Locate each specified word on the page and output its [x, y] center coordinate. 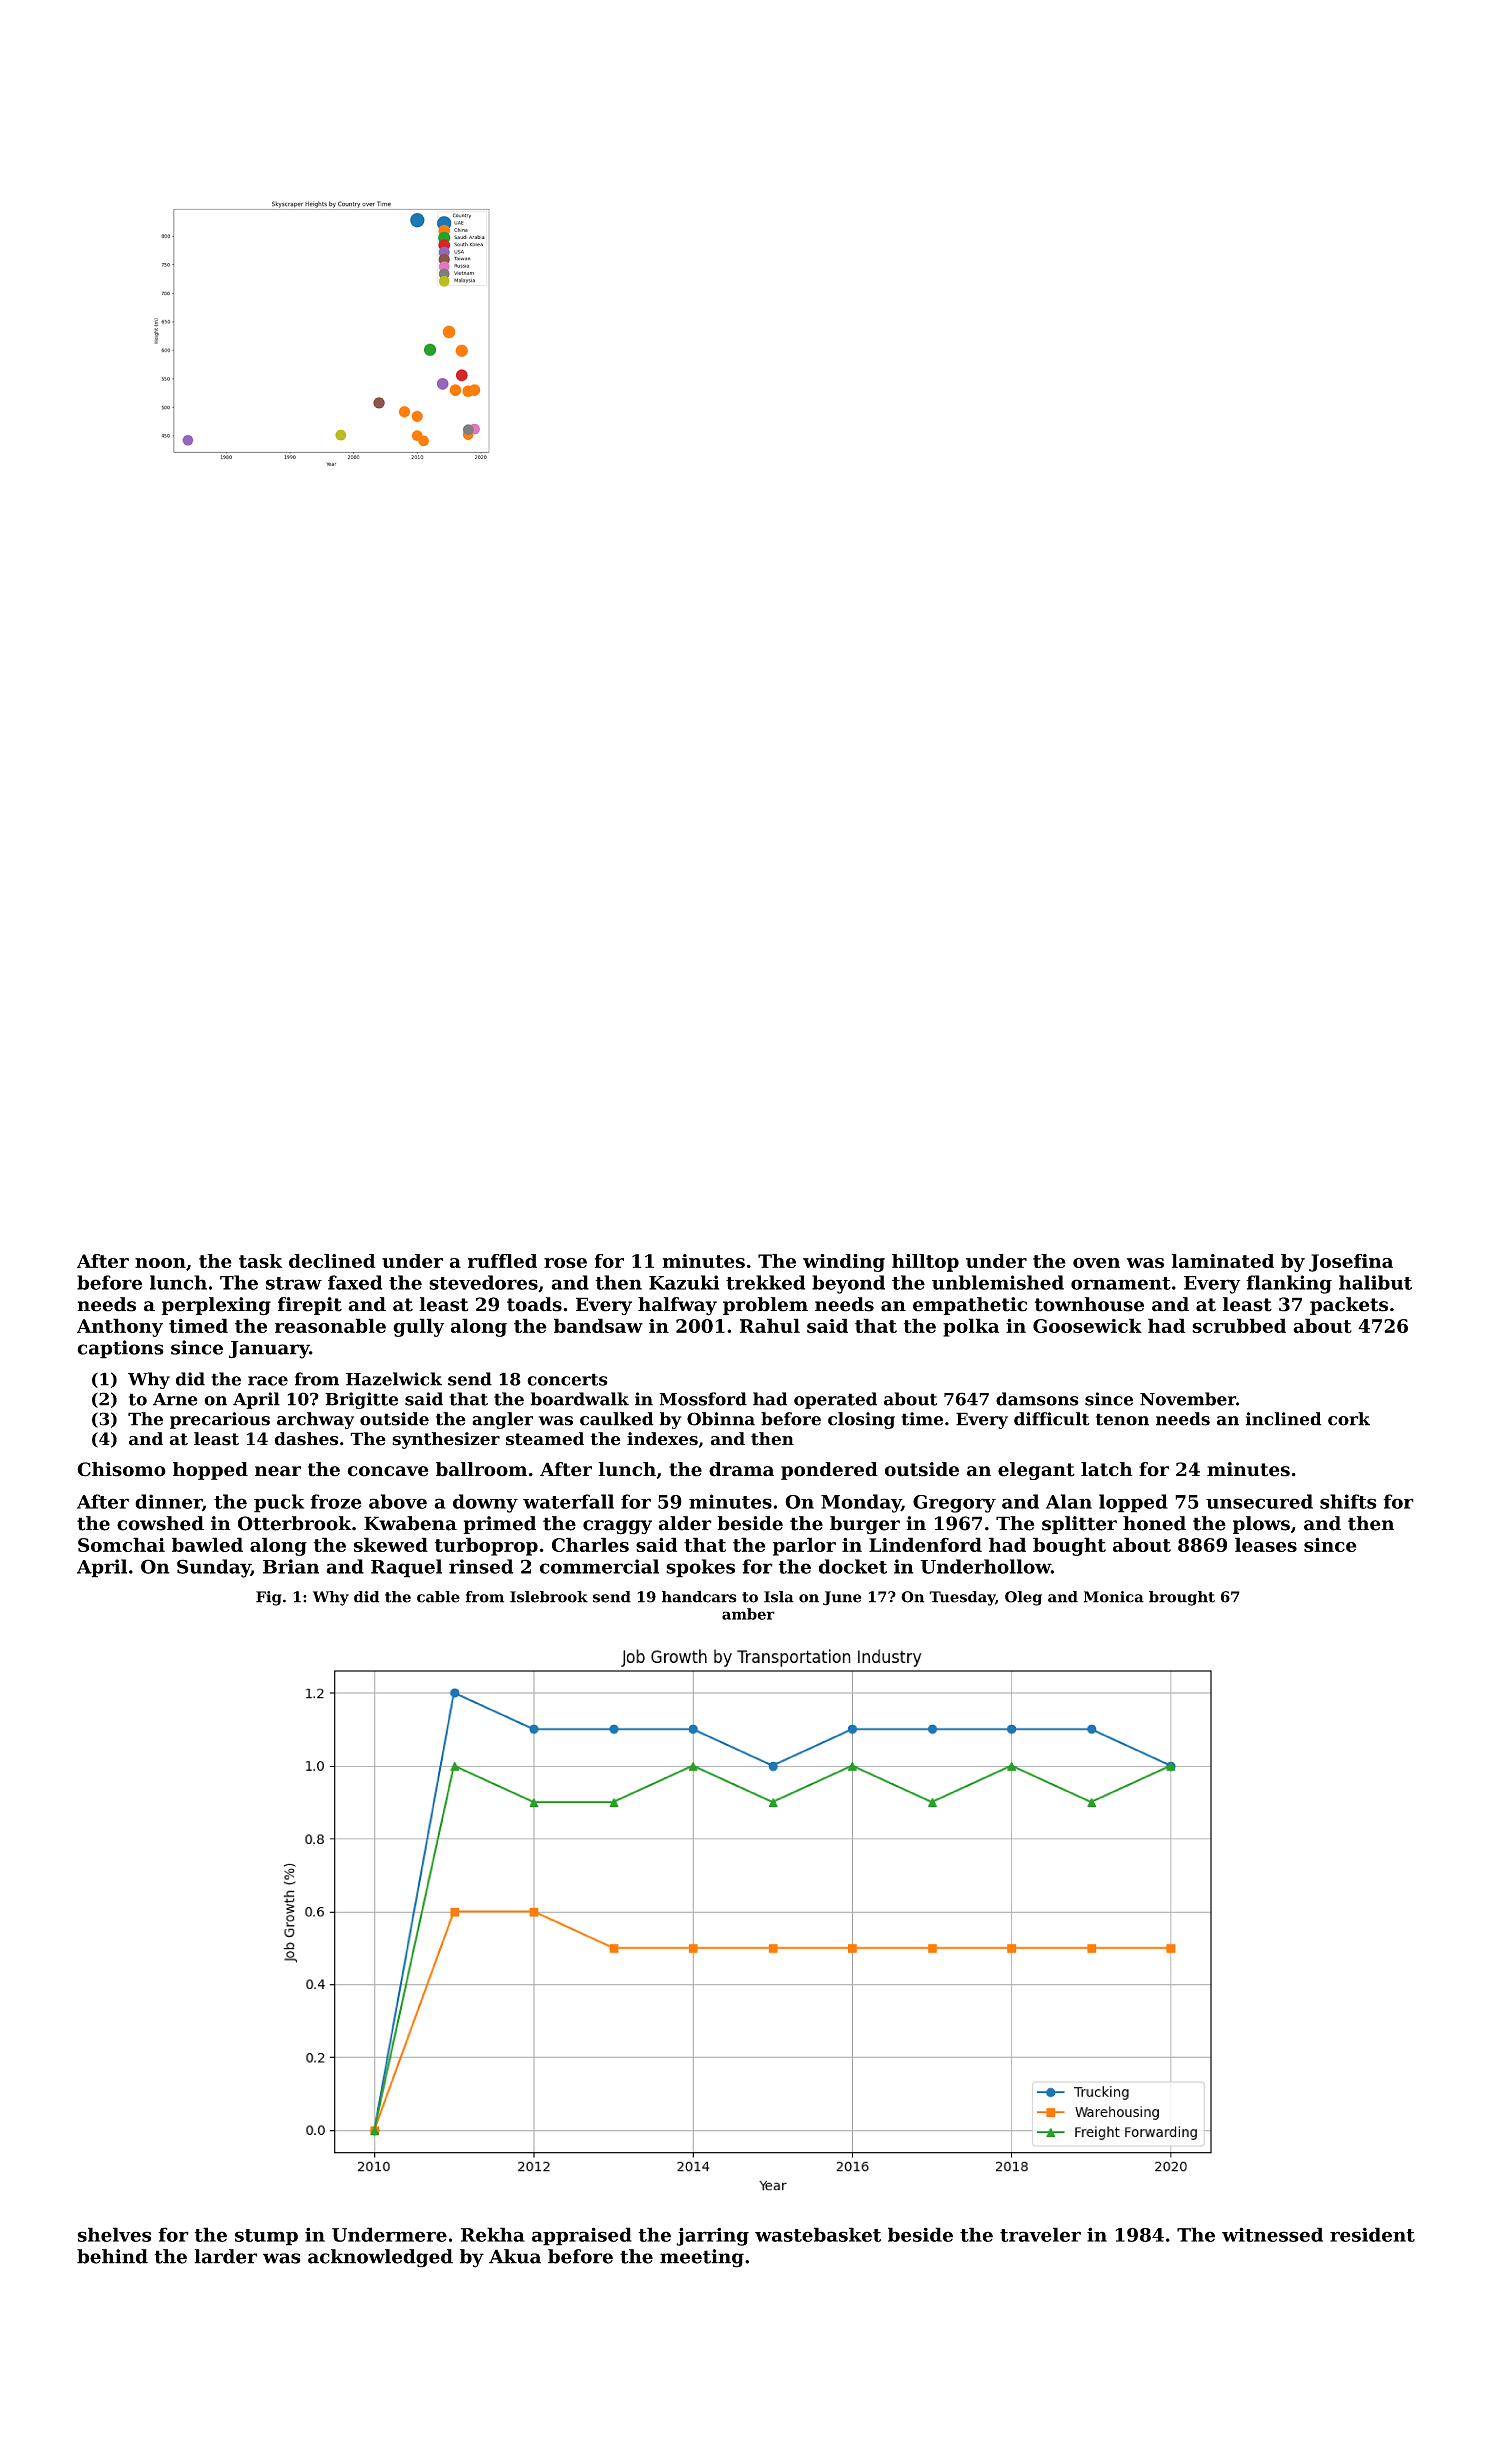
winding [844, 1263]
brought [1182, 1598]
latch [1107, 1469]
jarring [712, 2236]
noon [160, 1263]
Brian [291, 1566]
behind [112, 2256]
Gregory [954, 1504]
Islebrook [549, 1597]
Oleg [1023, 1598]
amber [748, 1614]
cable [438, 1597]
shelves [114, 2234]
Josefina [1351, 1263]
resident [1372, 2234]
